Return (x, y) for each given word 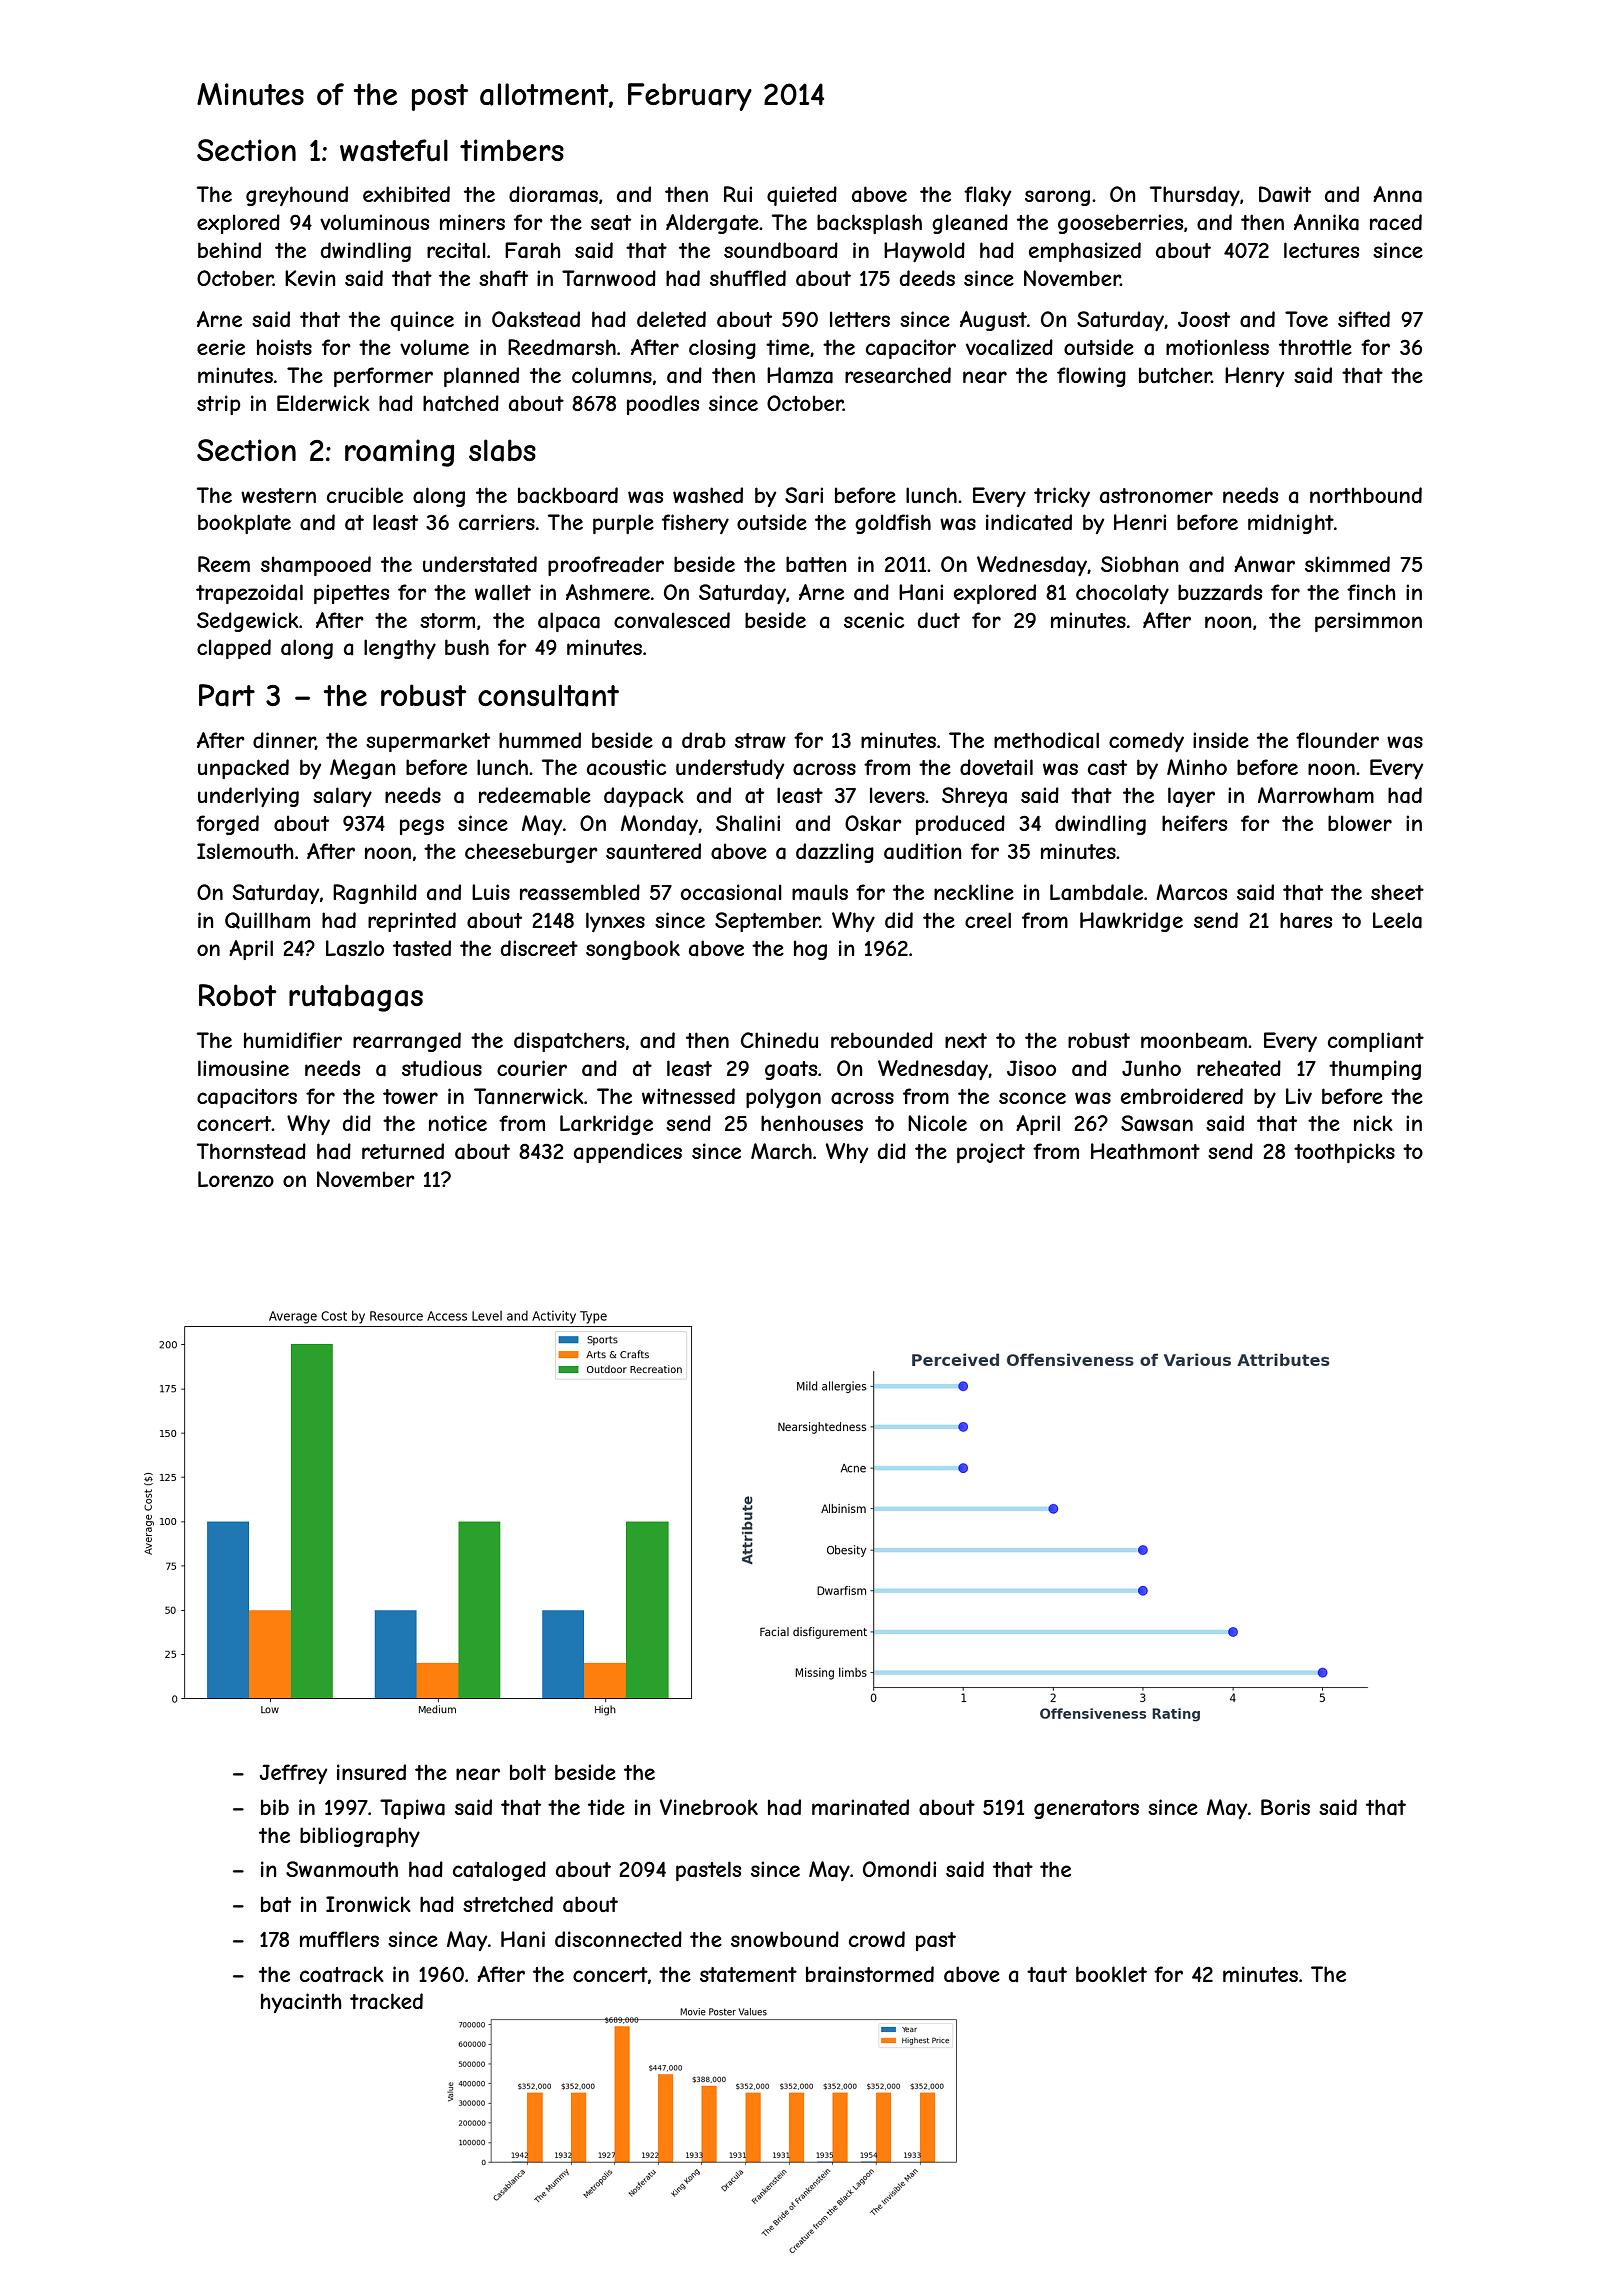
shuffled (748, 278)
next (966, 1040)
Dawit (1285, 194)
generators (1086, 1809)
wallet (503, 592)
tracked (386, 2001)
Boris (1285, 1807)
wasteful (394, 150)
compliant (1376, 1042)
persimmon (1368, 622)
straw (760, 741)
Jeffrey (293, 1774)
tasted (422, 948)
